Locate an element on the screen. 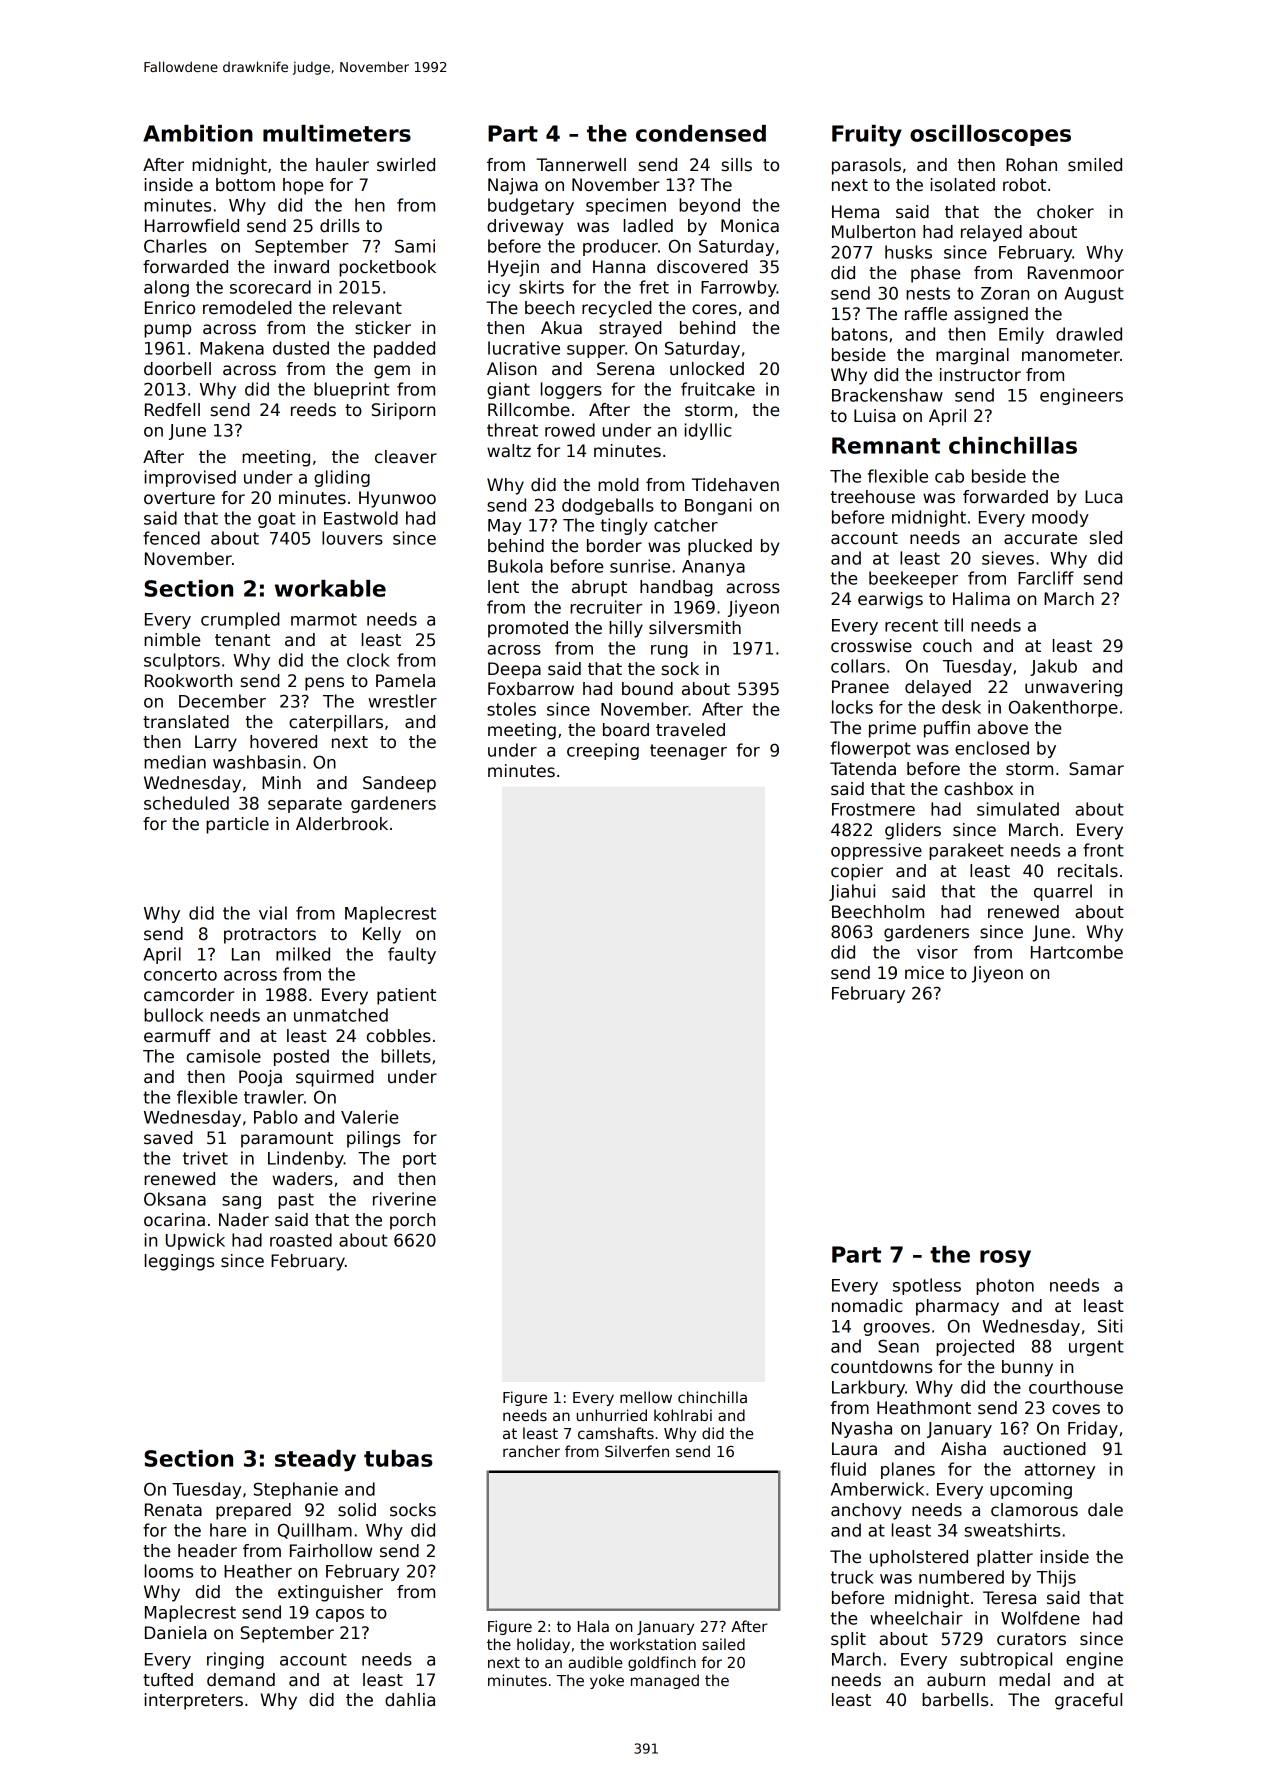 Image resolution: width=1267 pixels, height=1792 pixels. creeping is located at coordinates (603, 751).
